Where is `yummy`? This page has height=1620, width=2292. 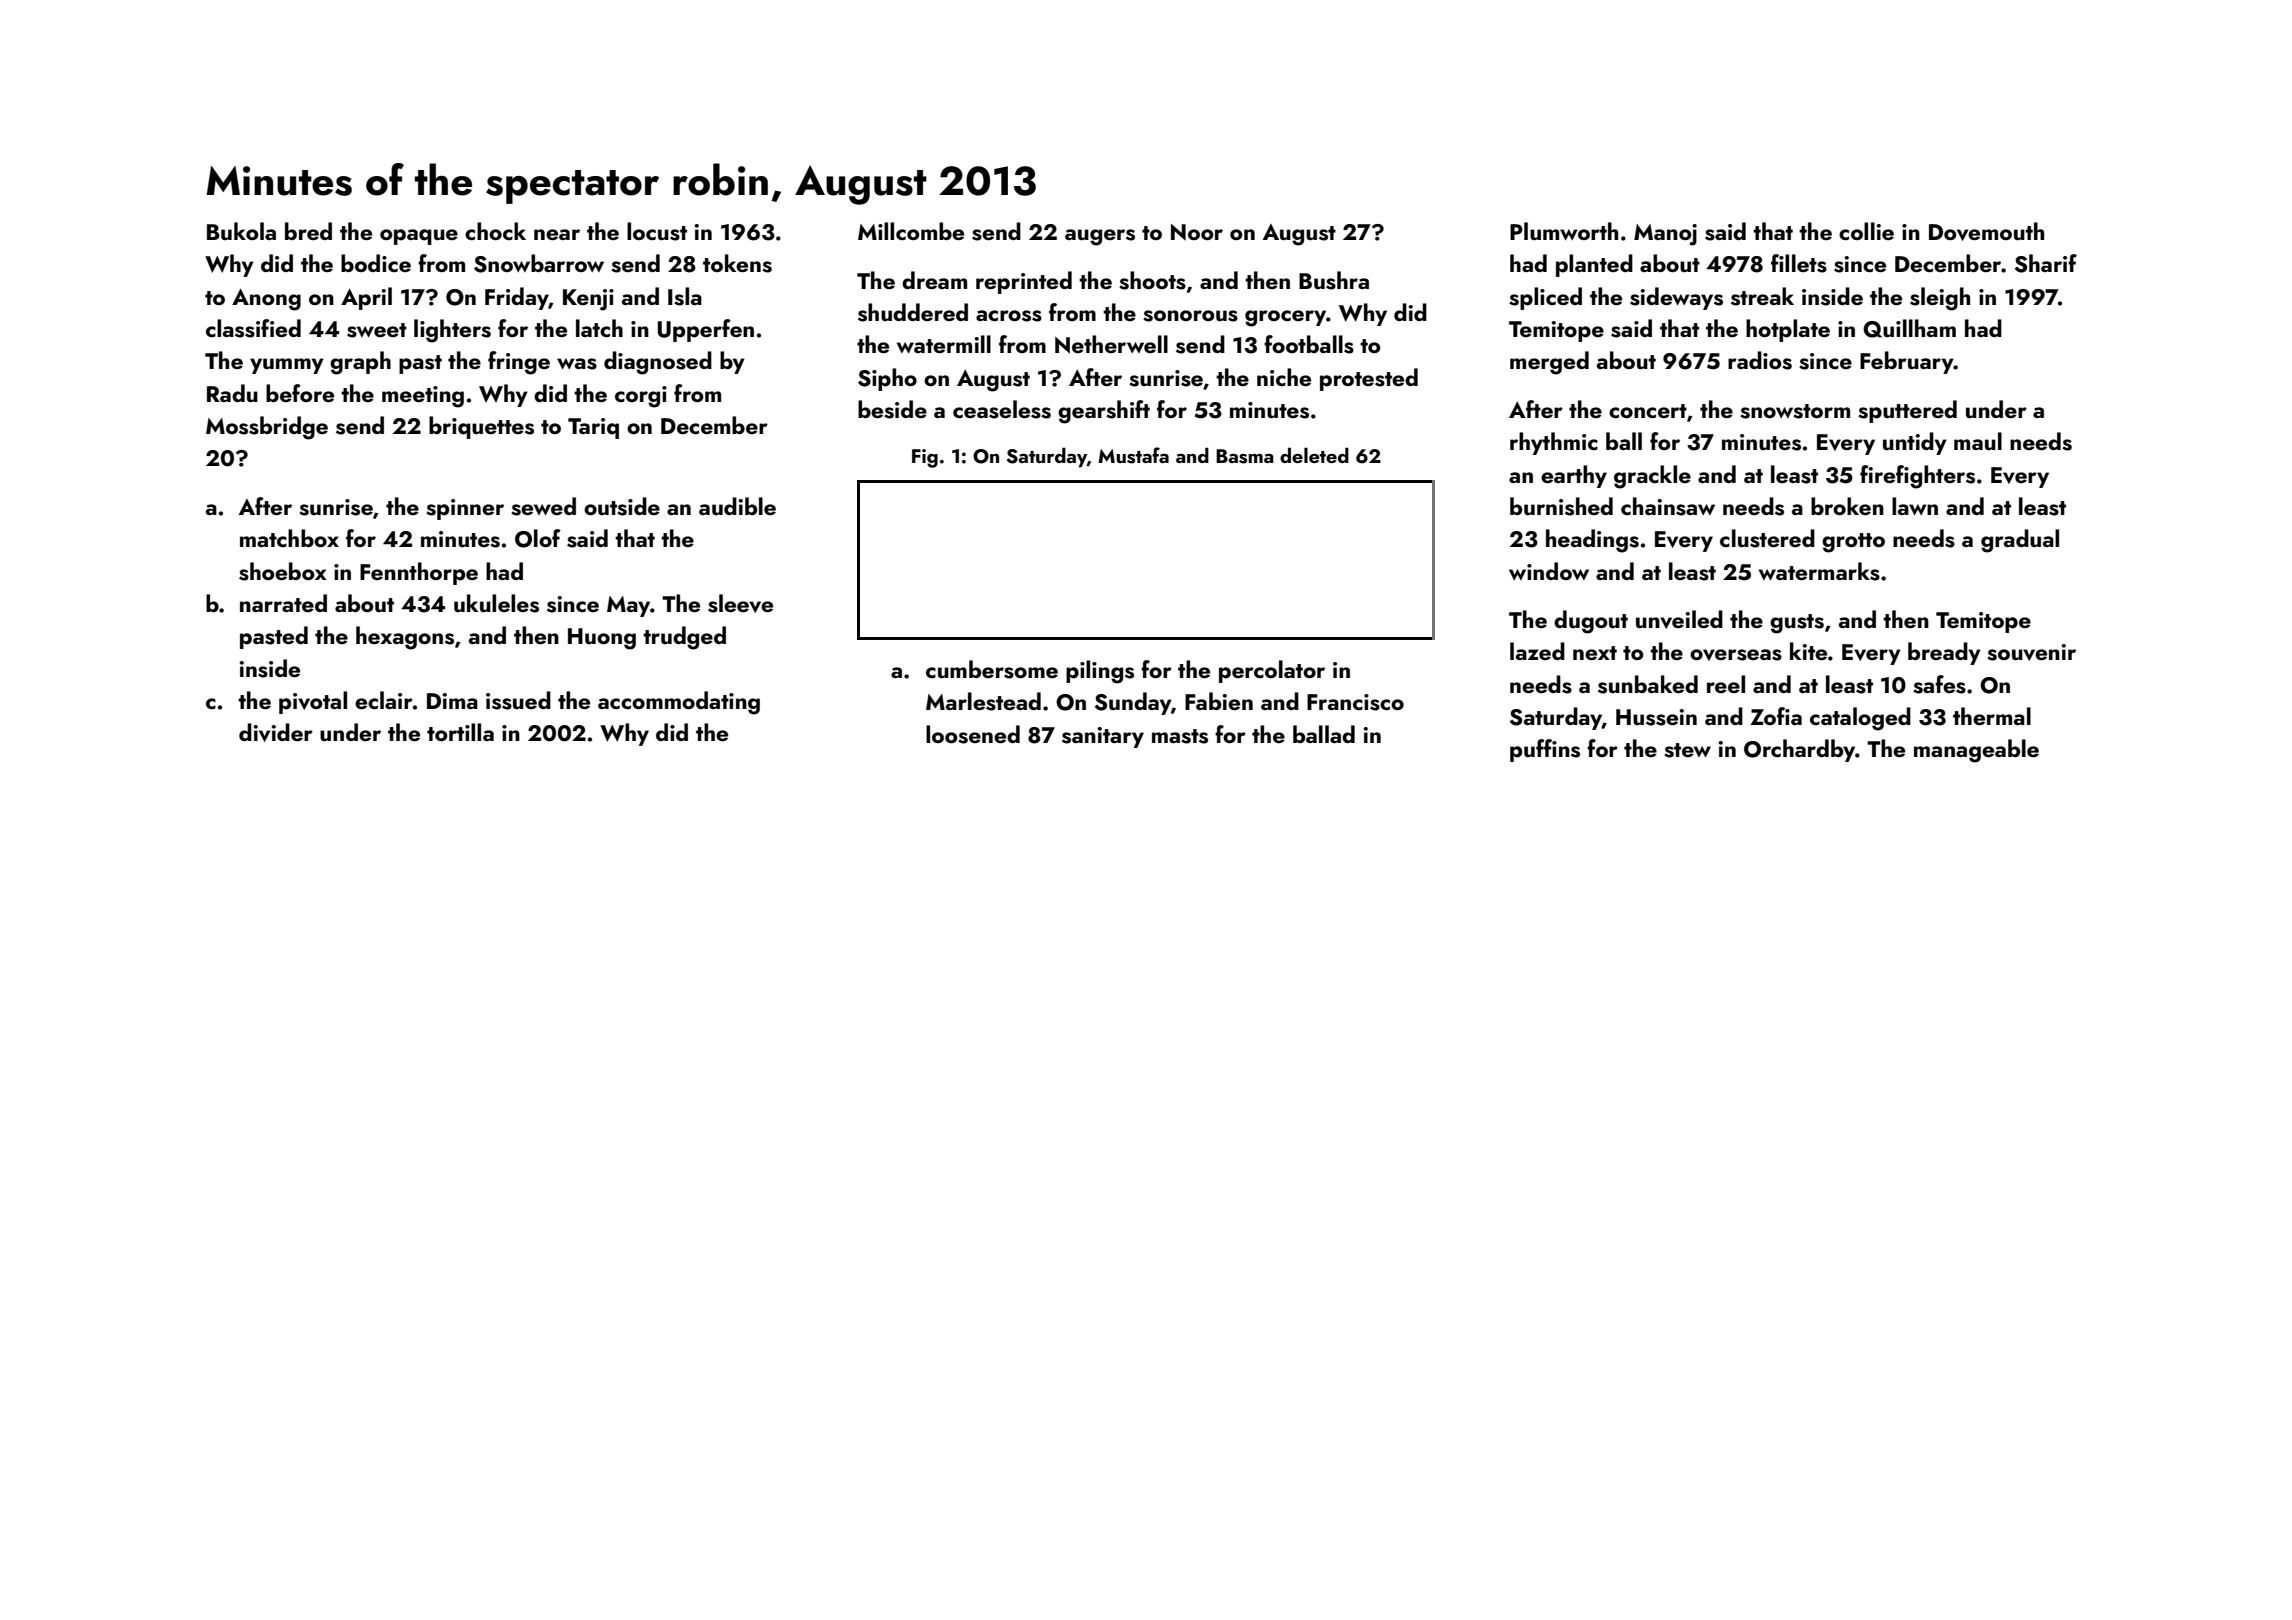 yummy is located at coordinates (287, 366).
